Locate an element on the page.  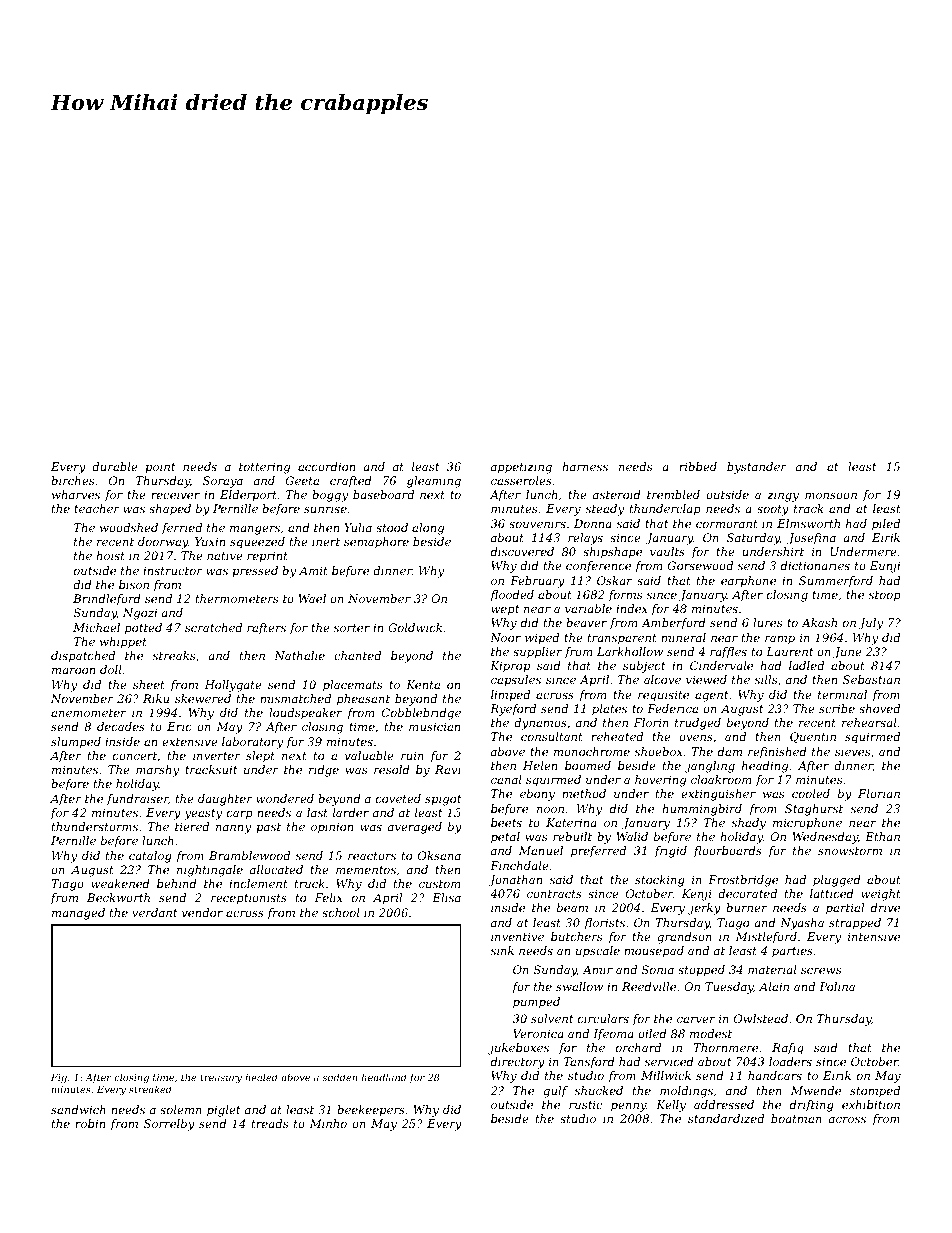
treads is located at coordinates (270, 1123).
